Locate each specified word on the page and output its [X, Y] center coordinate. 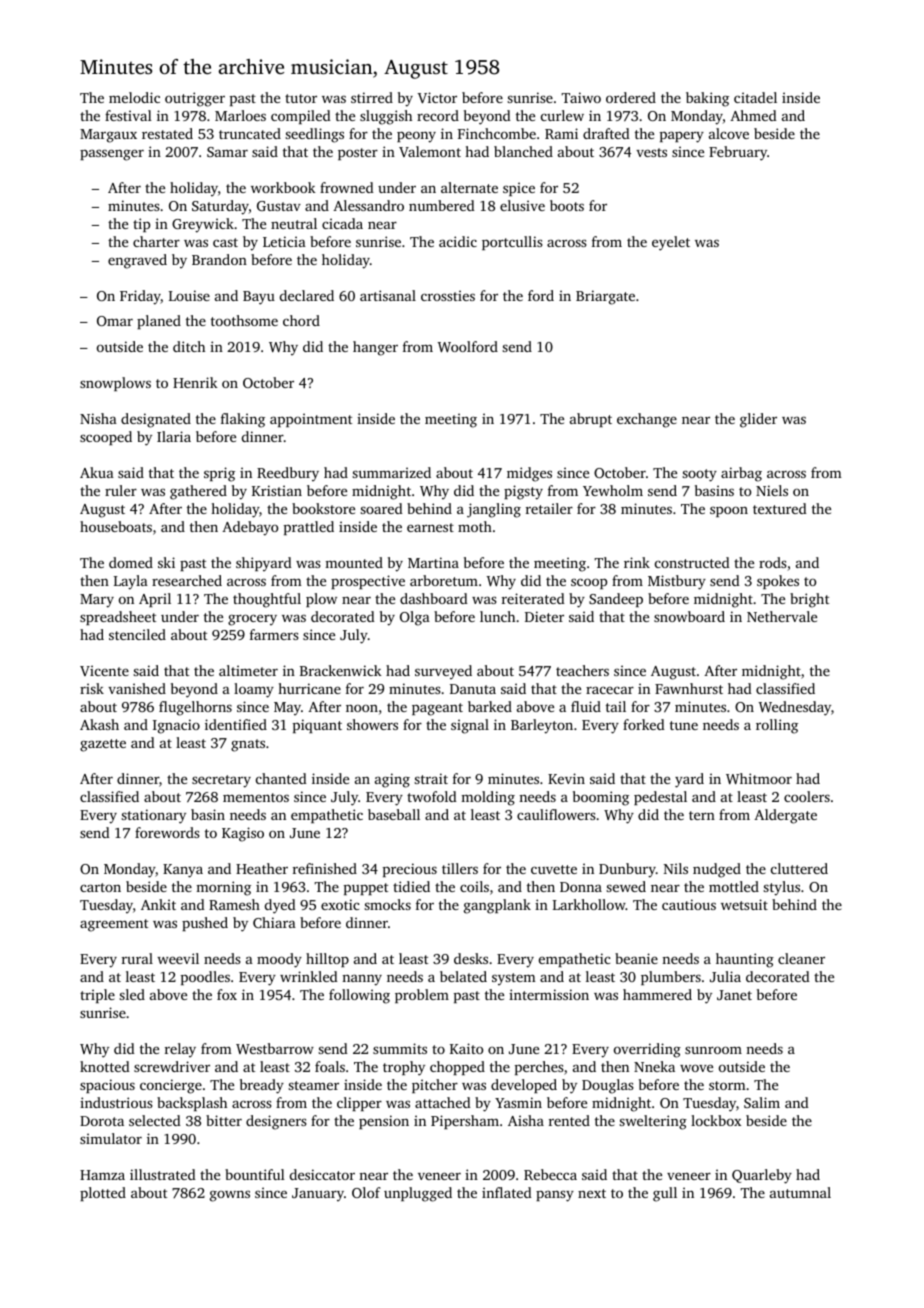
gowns [230, 1196]
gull [665, 1194]
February [738, 153]
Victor [437, 97]
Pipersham [465, 1122]
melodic [134, 97]
